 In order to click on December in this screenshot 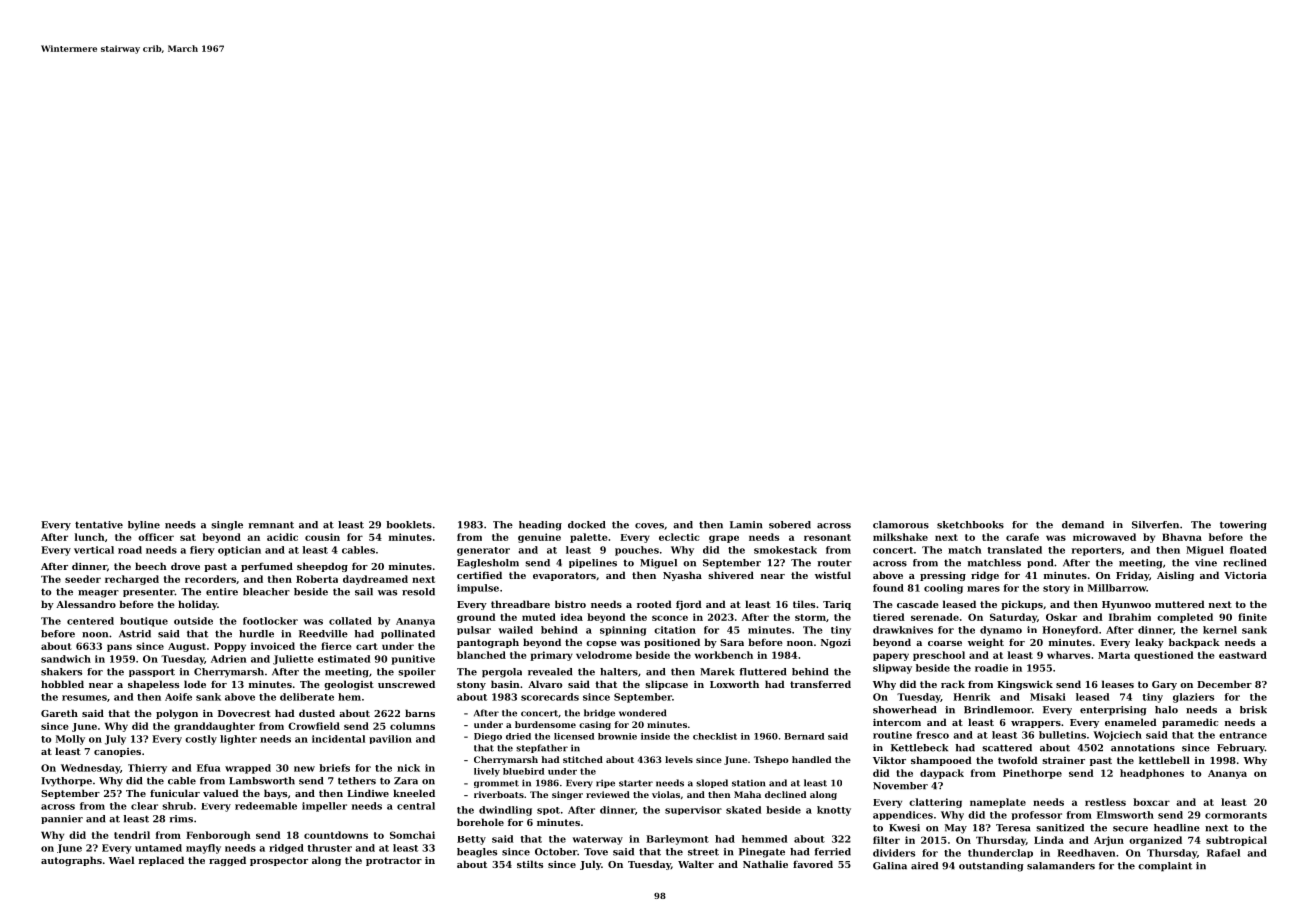, I will do `click(1224, 684)`.
